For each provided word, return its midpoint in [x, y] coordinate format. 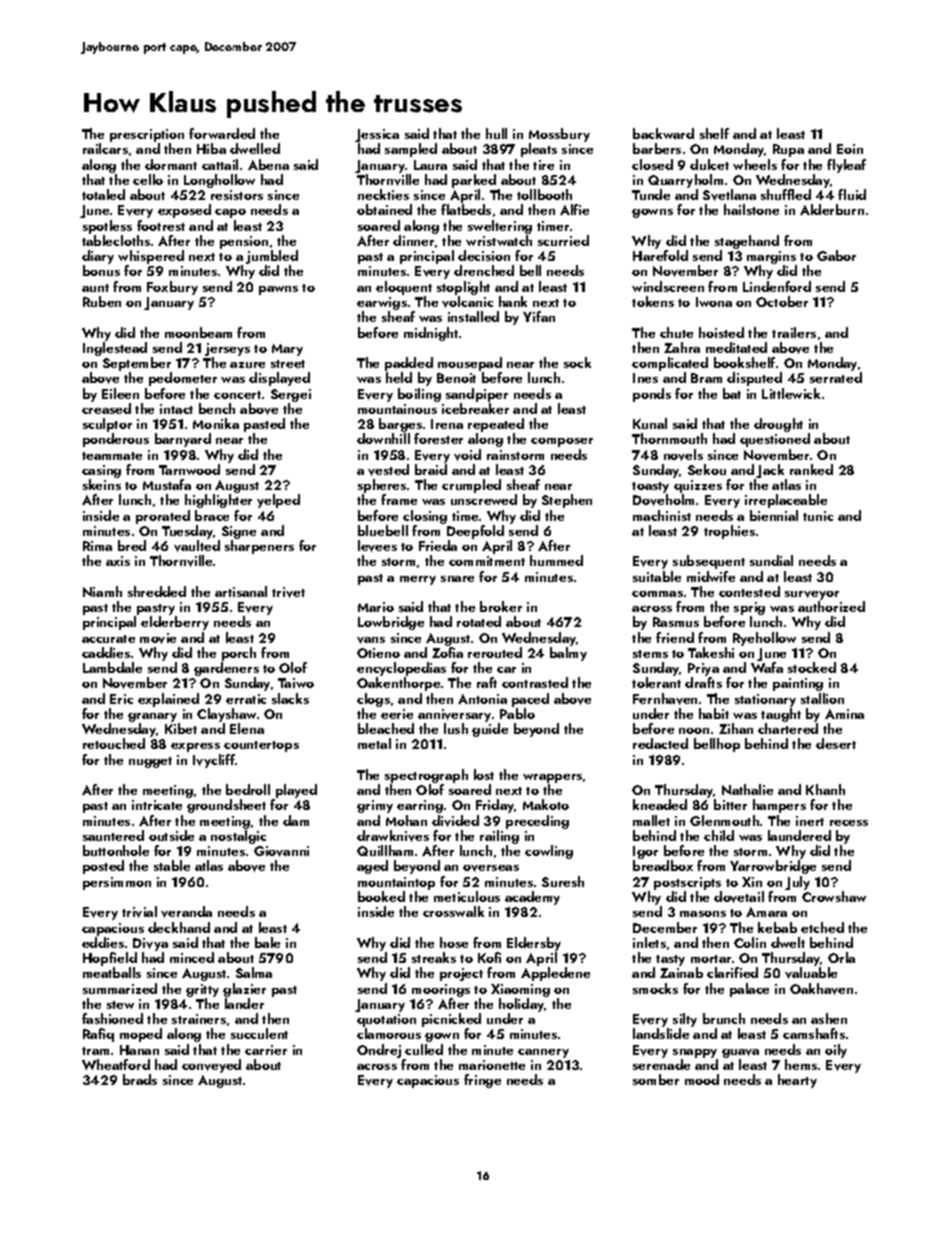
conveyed [211, 1066]
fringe [482, 1081]
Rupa [788, 150]
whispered [151, 257]
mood [702, 1079]
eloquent [404, 288]
